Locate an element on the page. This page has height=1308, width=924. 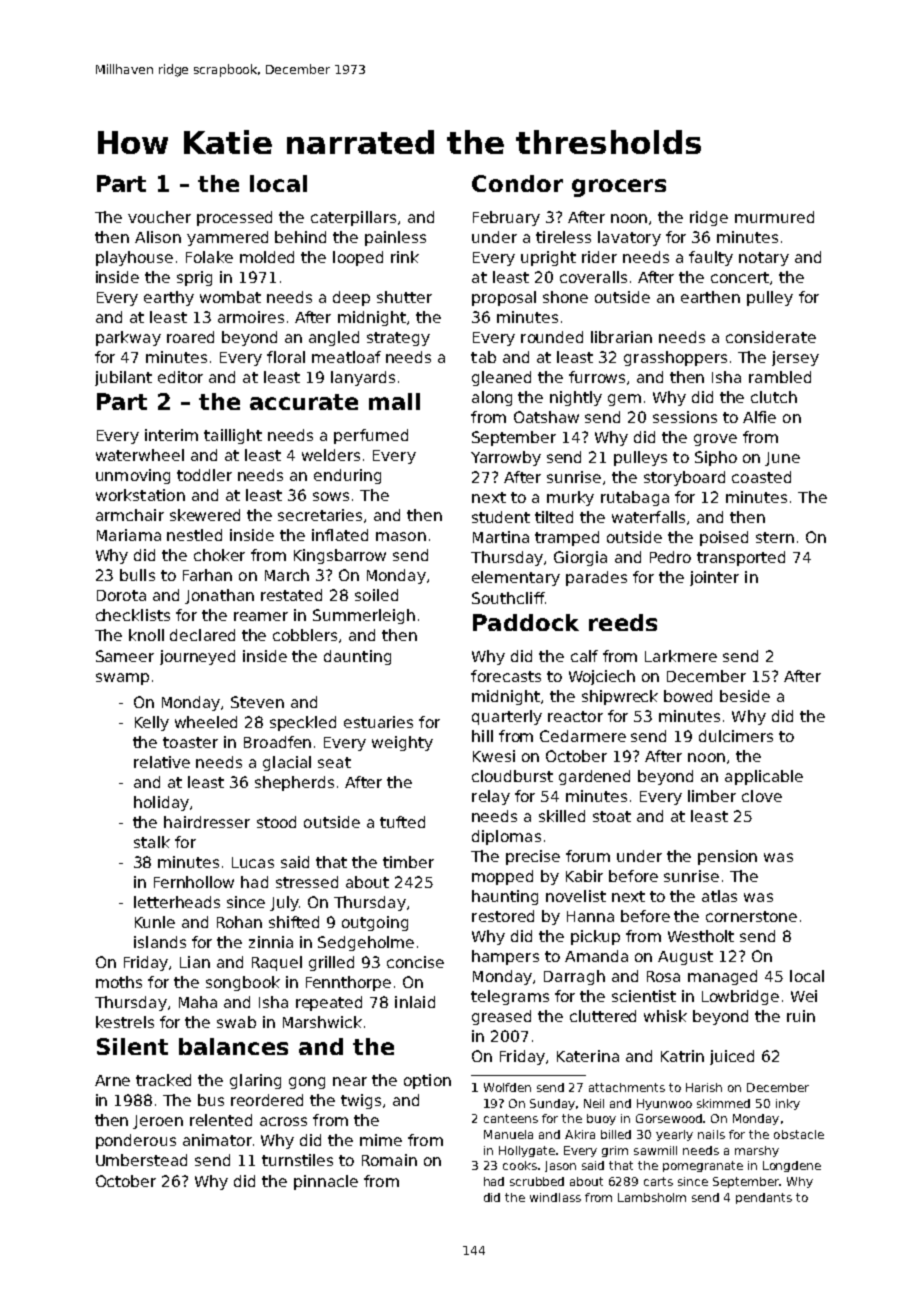
voucher is located at coordinates (159, 217).
